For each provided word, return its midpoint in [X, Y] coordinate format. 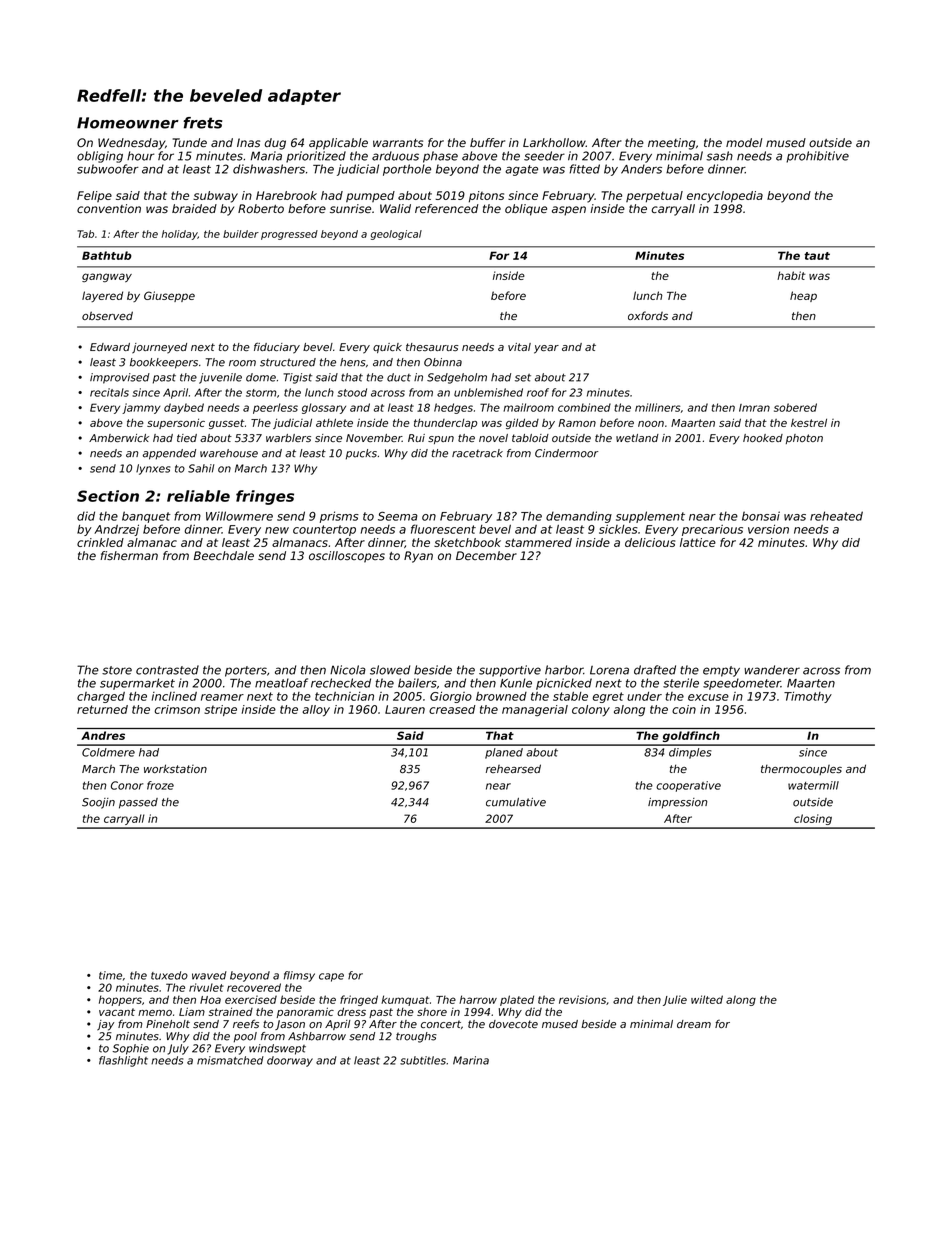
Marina [471, 1060]
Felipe [94, 196]
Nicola [348, 670]
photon [804, 439]
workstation [175, 768]
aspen [569, 211]
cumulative [516, 802]
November [374, 438]
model [744, 142]
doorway [290, 1061]
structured [288, 362]
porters [246, 671]
